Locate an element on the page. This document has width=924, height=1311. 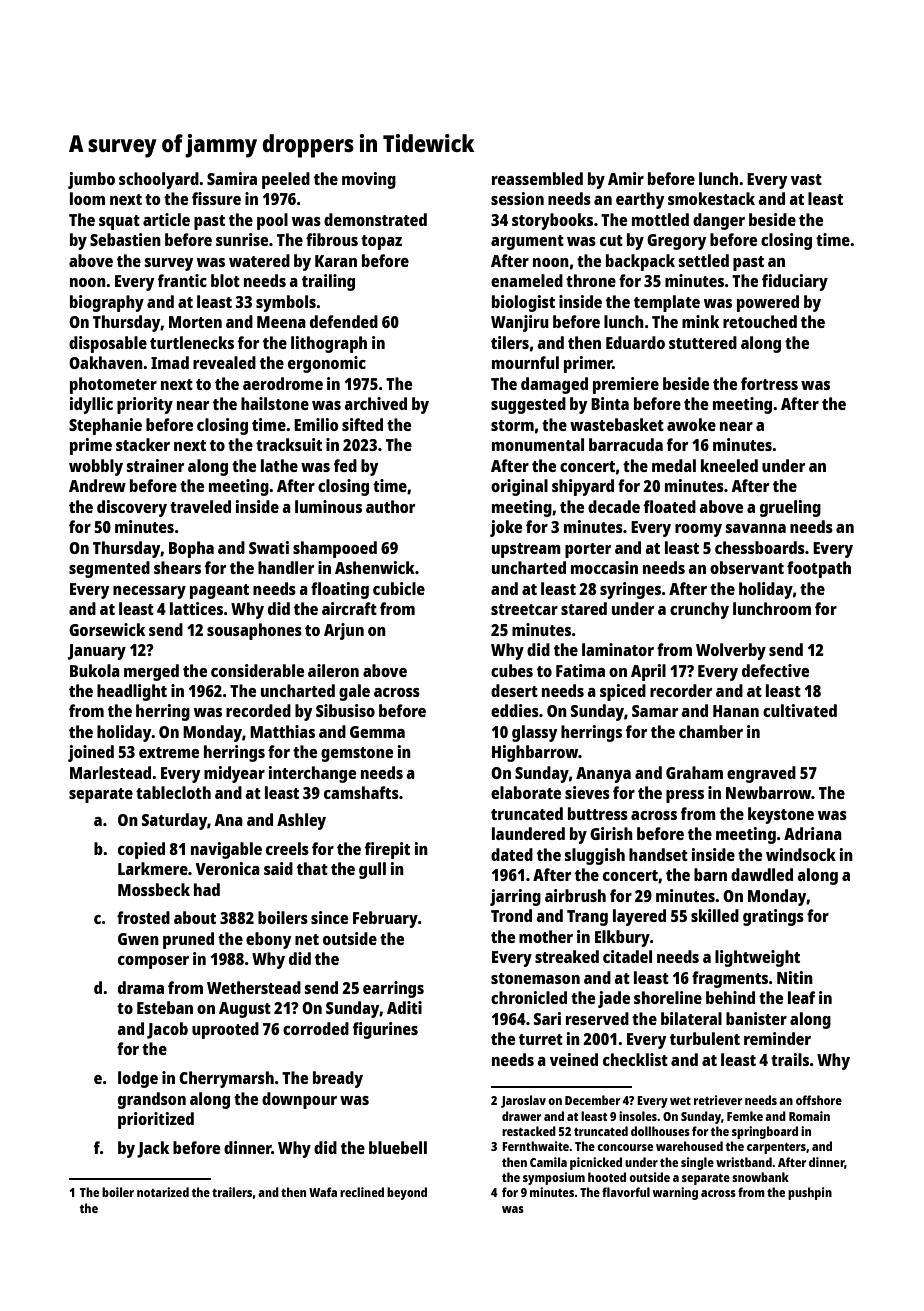
trailers is located at coordinates (232, 1192).
